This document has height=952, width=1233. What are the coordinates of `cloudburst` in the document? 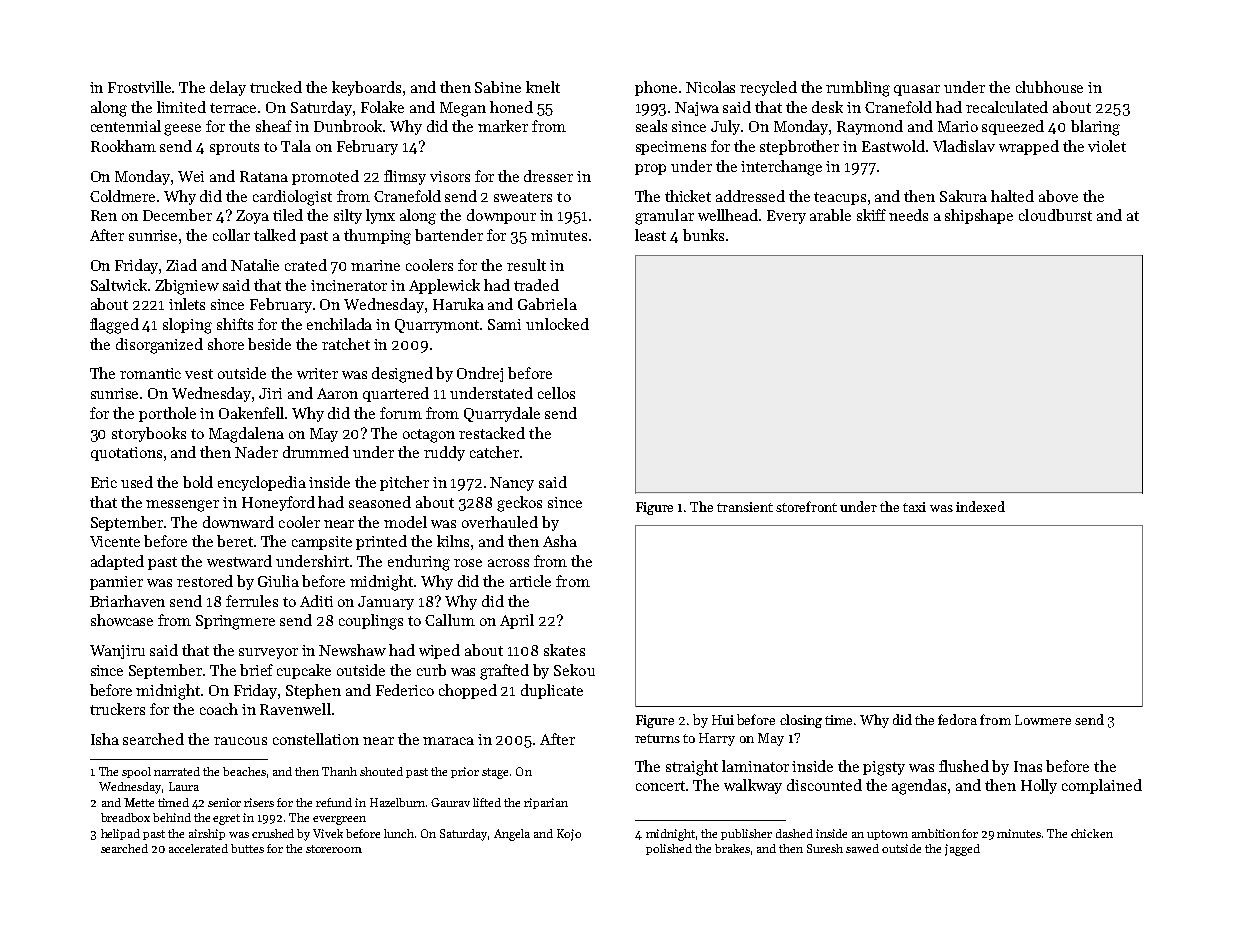 It's located at (1055, 215).
